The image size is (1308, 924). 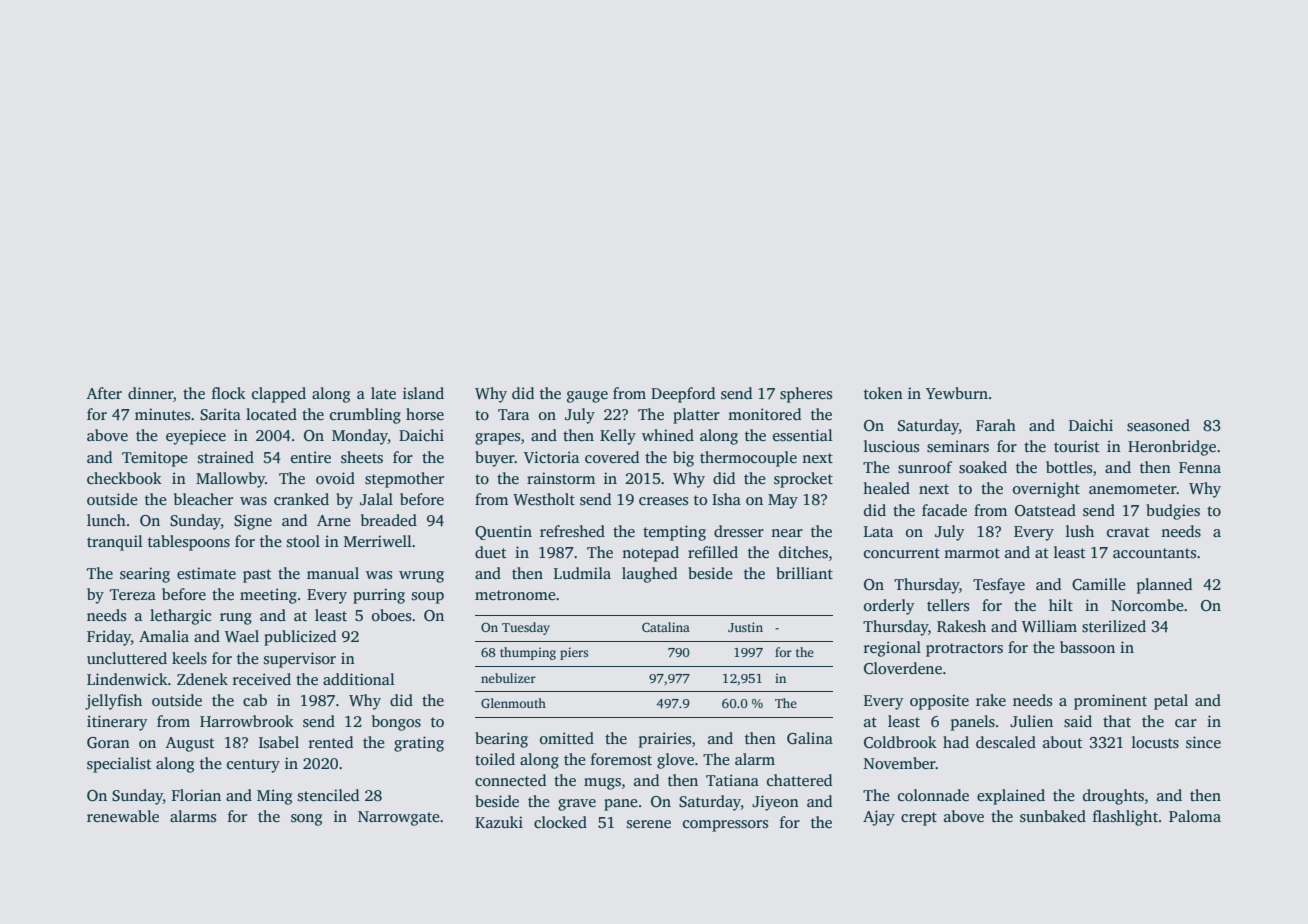 I want to click on Wael, so click(x=242, y=636).
